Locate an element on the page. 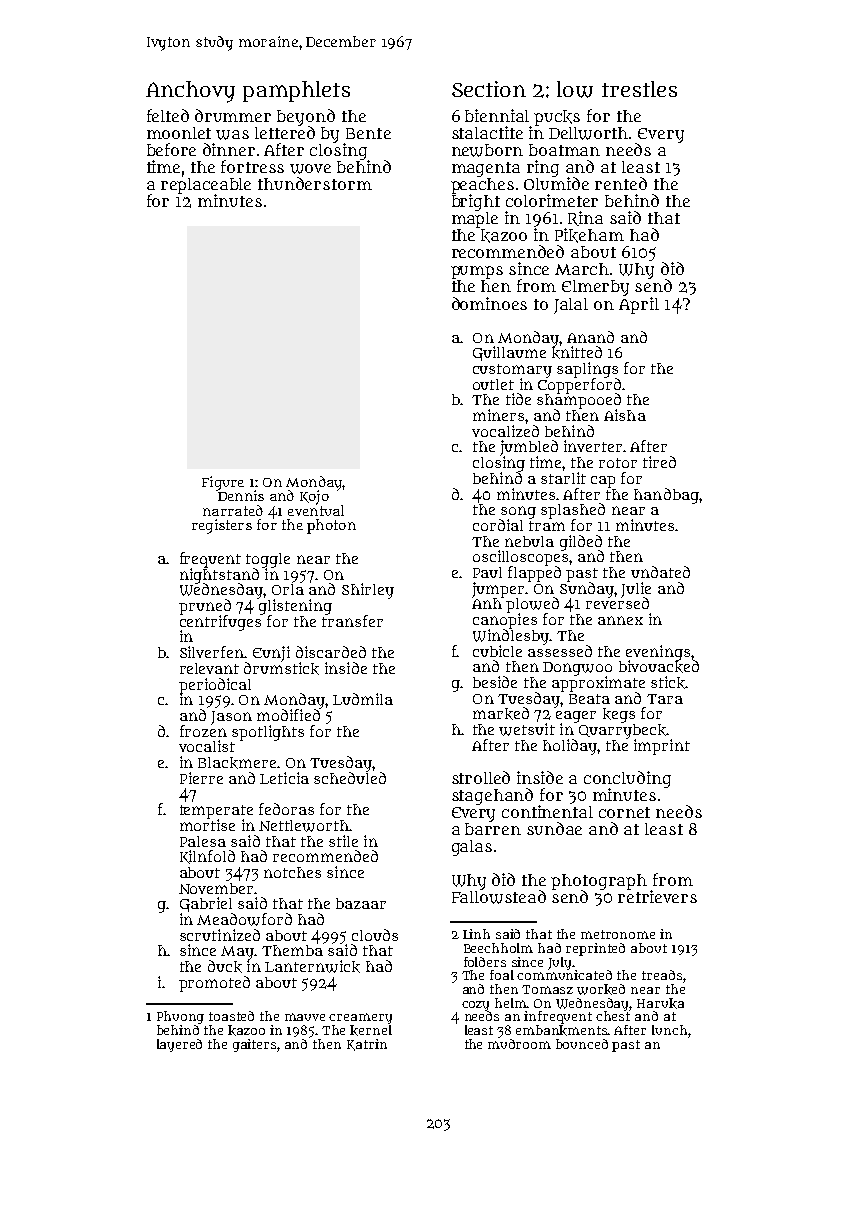  centrifuges is located at coordinates (220, 623).
